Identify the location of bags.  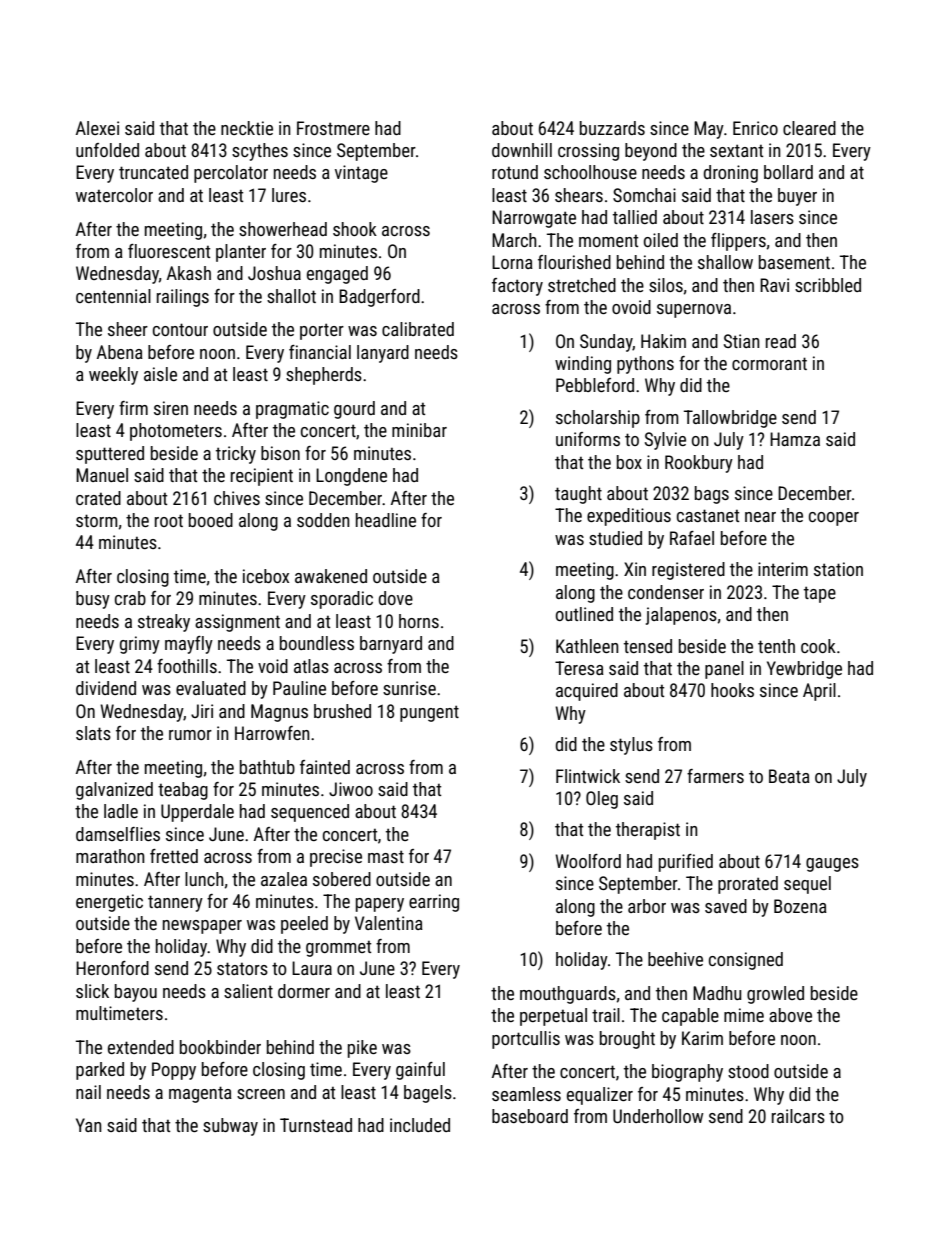
(712, 495).
